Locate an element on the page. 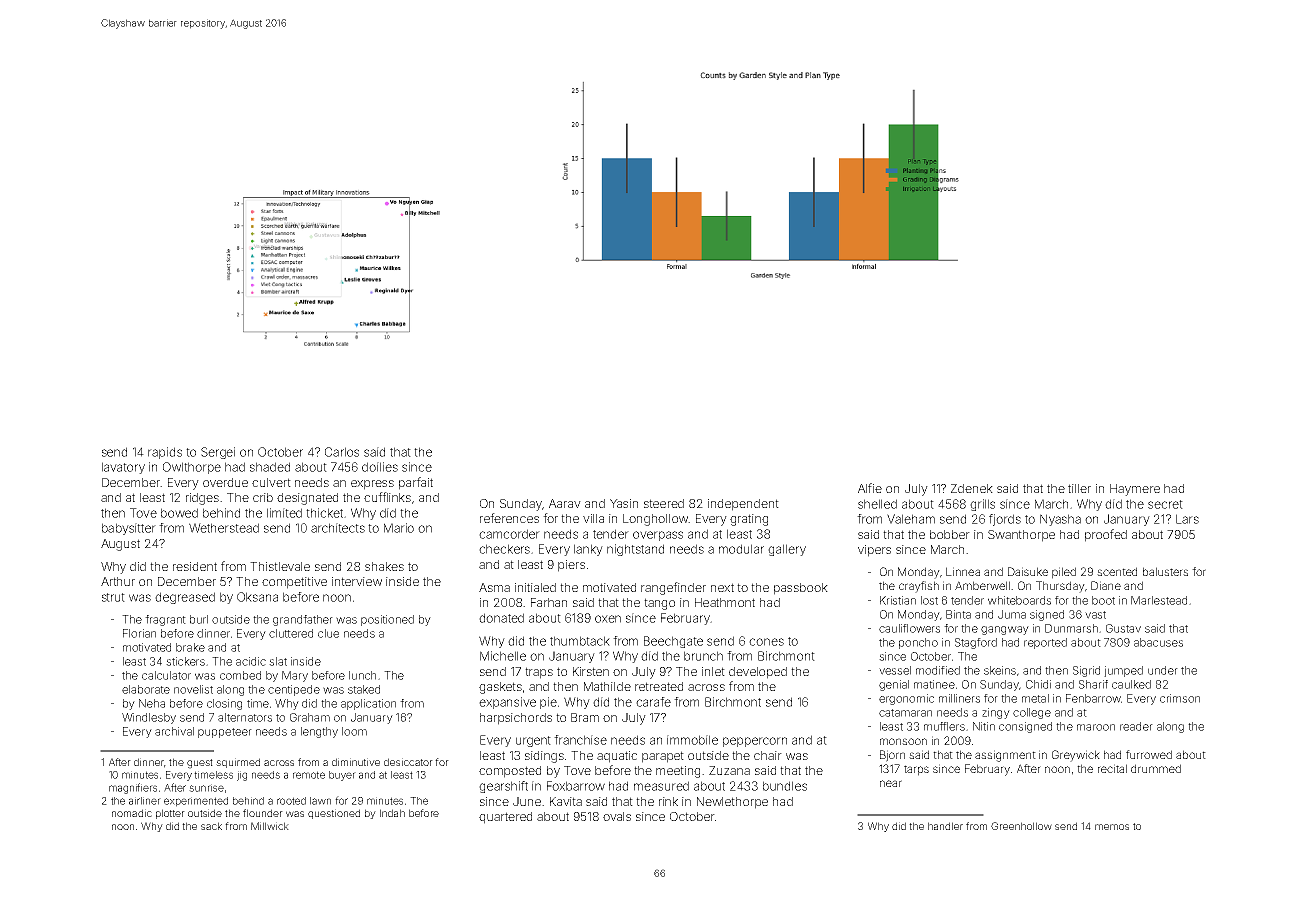 This page has width=1308, height=924. whiteboards is located at coordinates (1019, 600).
